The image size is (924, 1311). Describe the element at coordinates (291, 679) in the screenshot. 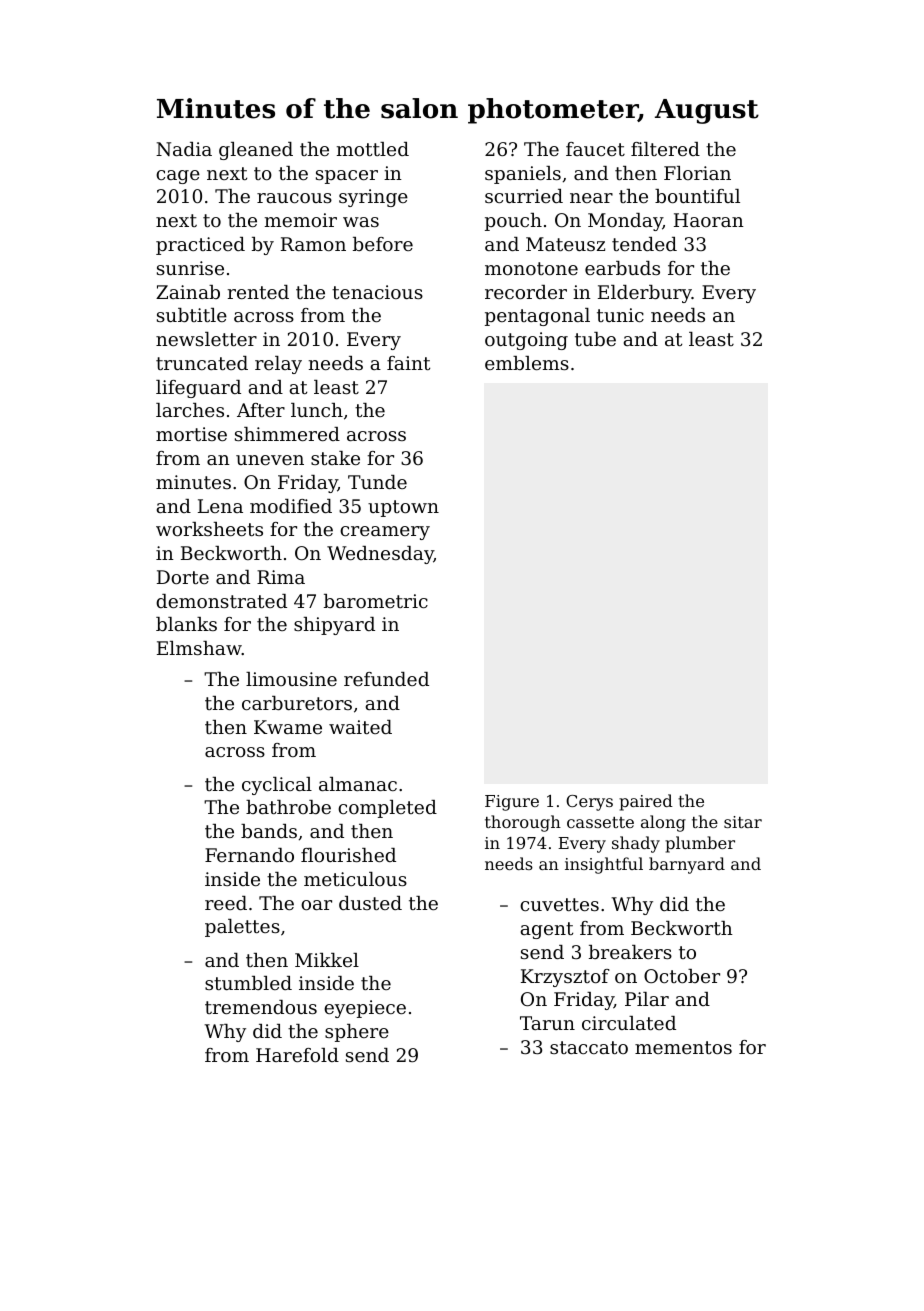

I see `limousine` at that location.
